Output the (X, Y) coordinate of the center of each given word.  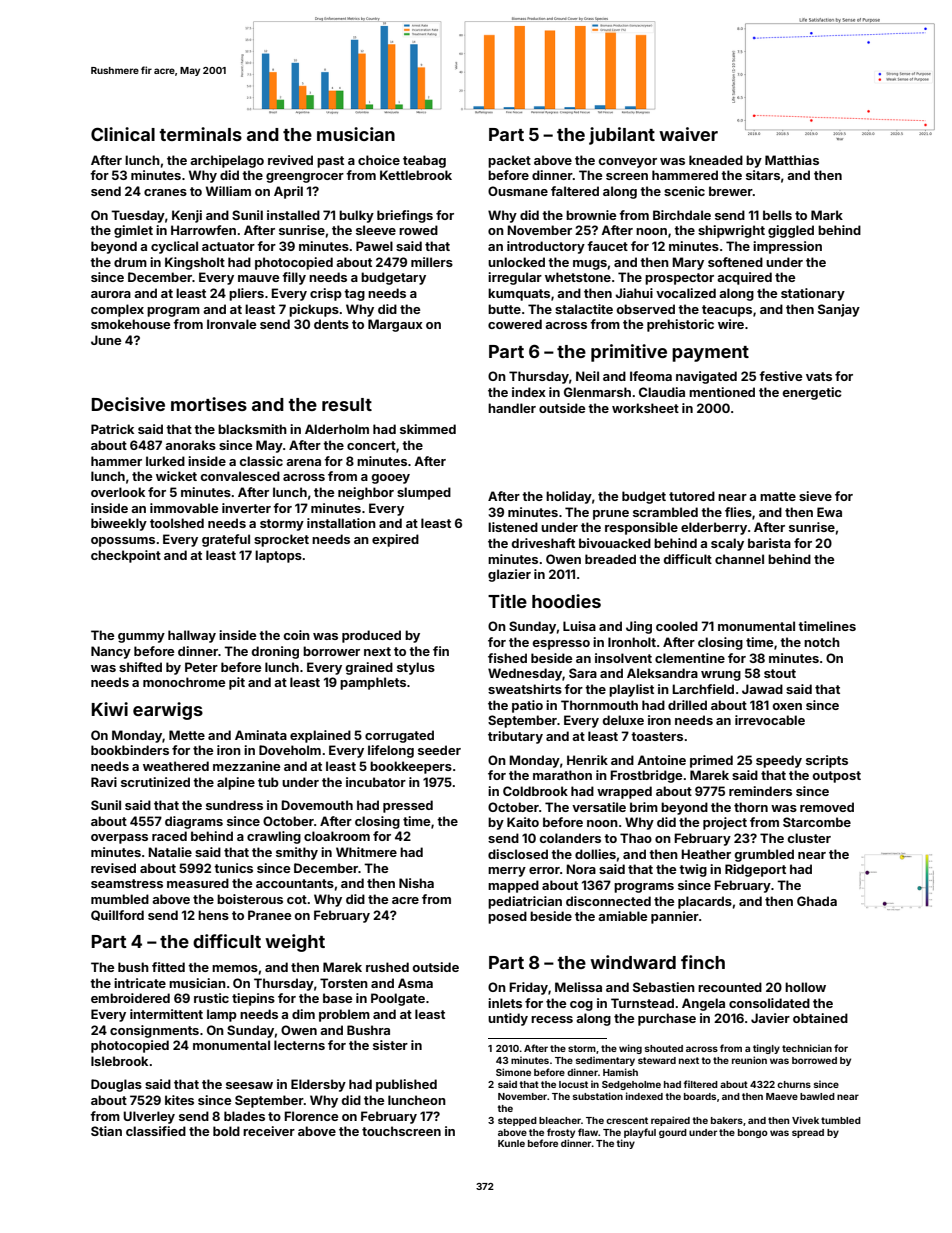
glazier (509, 575)
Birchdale (682, 215)
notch (822, 642)
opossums (123, 542)
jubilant (622, 136)
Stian (106, 1131)
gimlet (133, 231)
